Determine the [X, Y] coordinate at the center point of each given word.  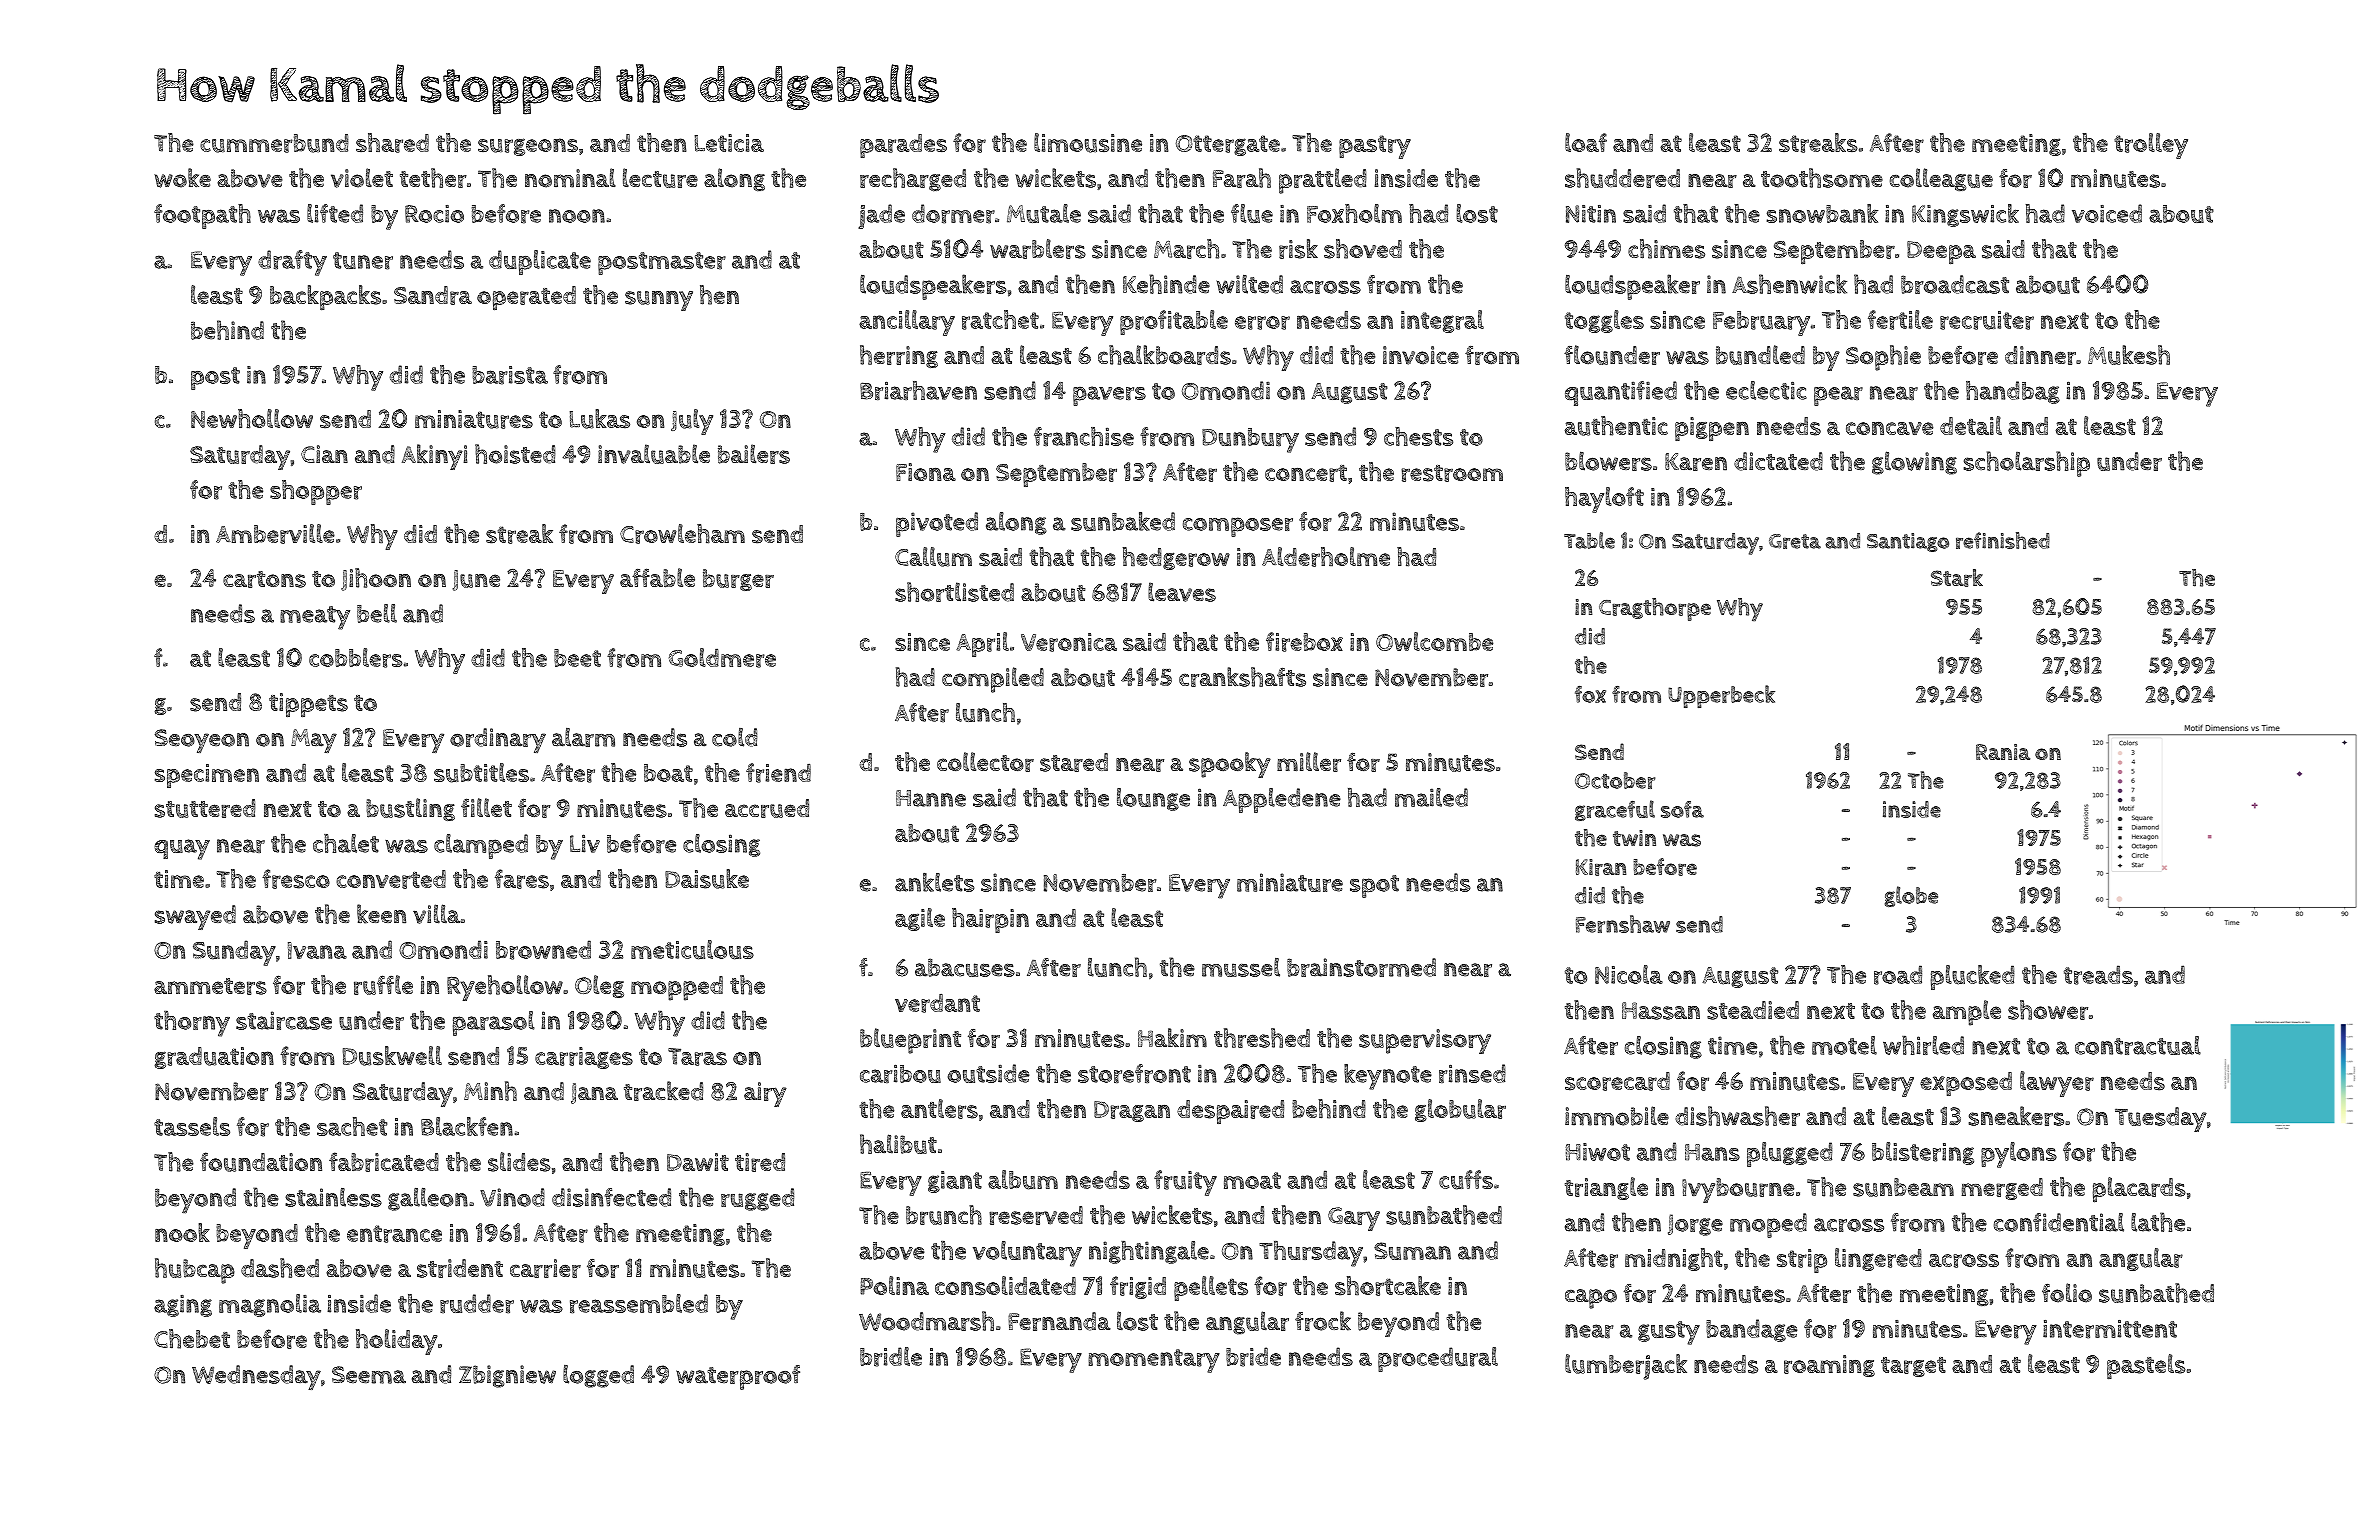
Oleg [599, 986]
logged [598, 1376]
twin [1634, 838]
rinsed [1472, 1073]
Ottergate [1228, 145]
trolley [2151, 146]
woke [182, 178]
